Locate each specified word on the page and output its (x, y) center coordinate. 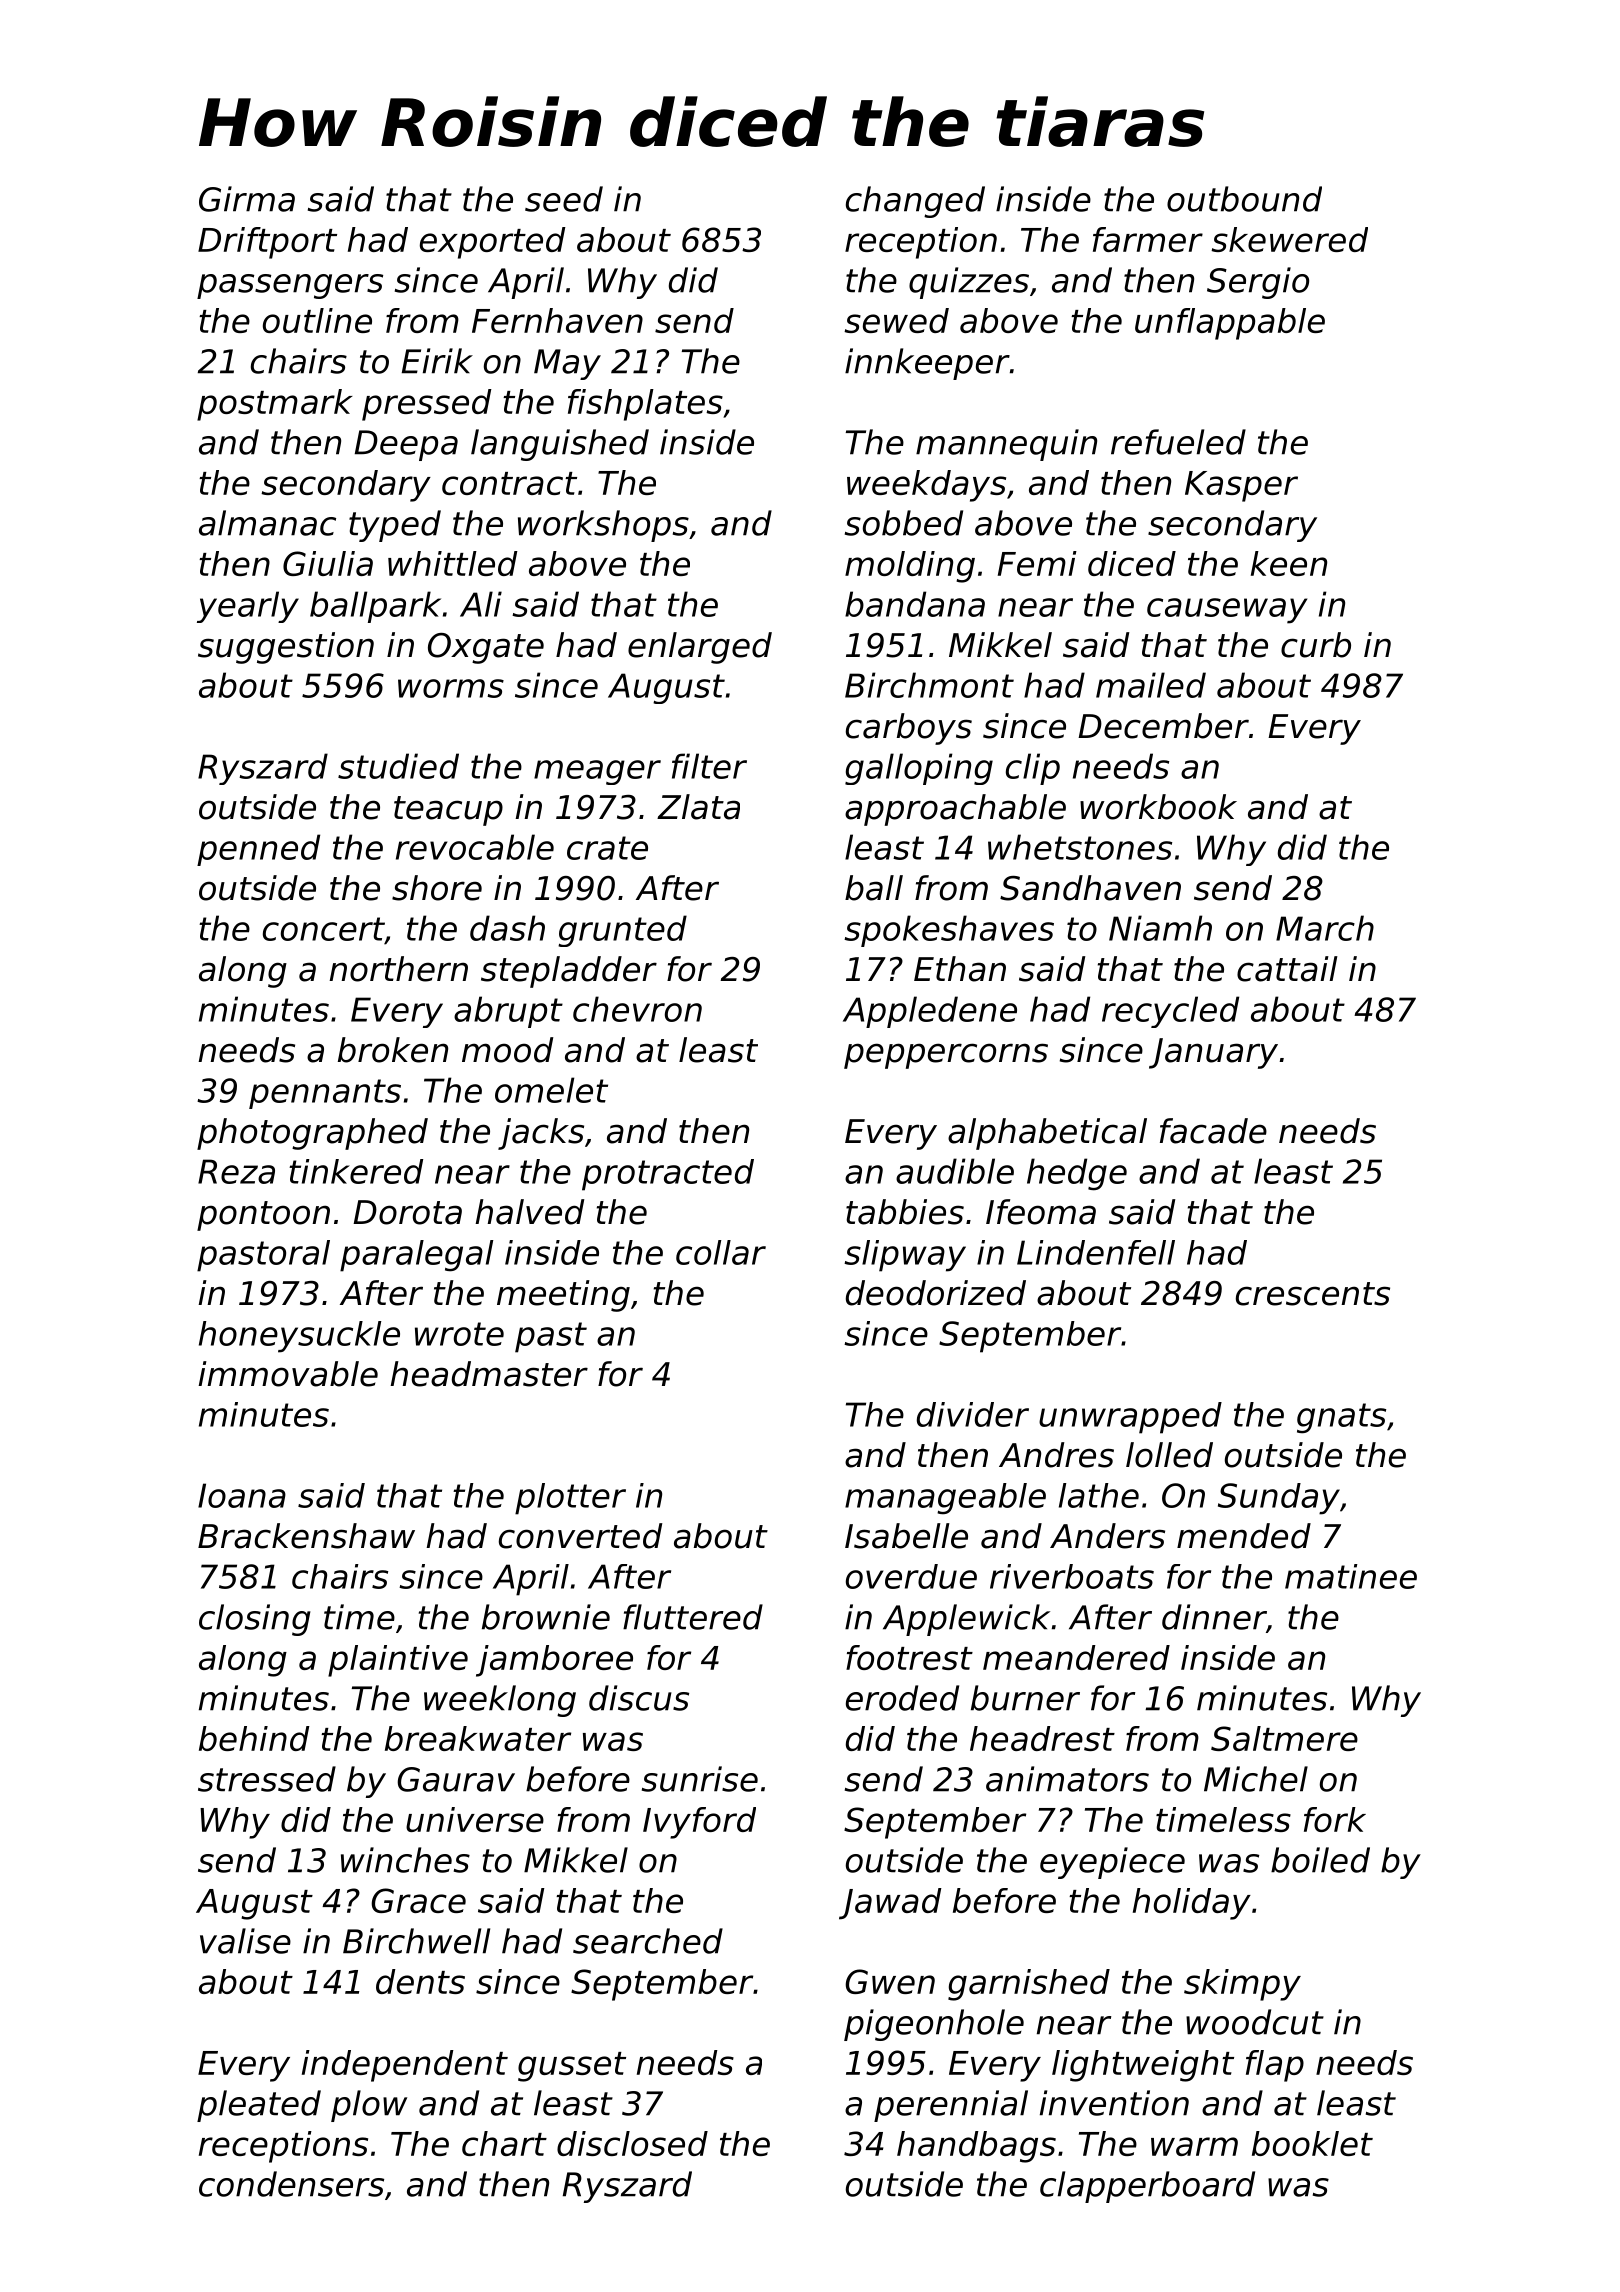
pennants (325, 1094)
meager (597, 772)
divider (973, 1414)
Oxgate (486, 648)
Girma (247, 199)
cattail (1287, 969)
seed (564, 199)
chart (504, 2143)
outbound (1244, 199)
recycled (1170, 1012)
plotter (570, 1499)
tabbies (905, 1212)
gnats (1341, 1418)
